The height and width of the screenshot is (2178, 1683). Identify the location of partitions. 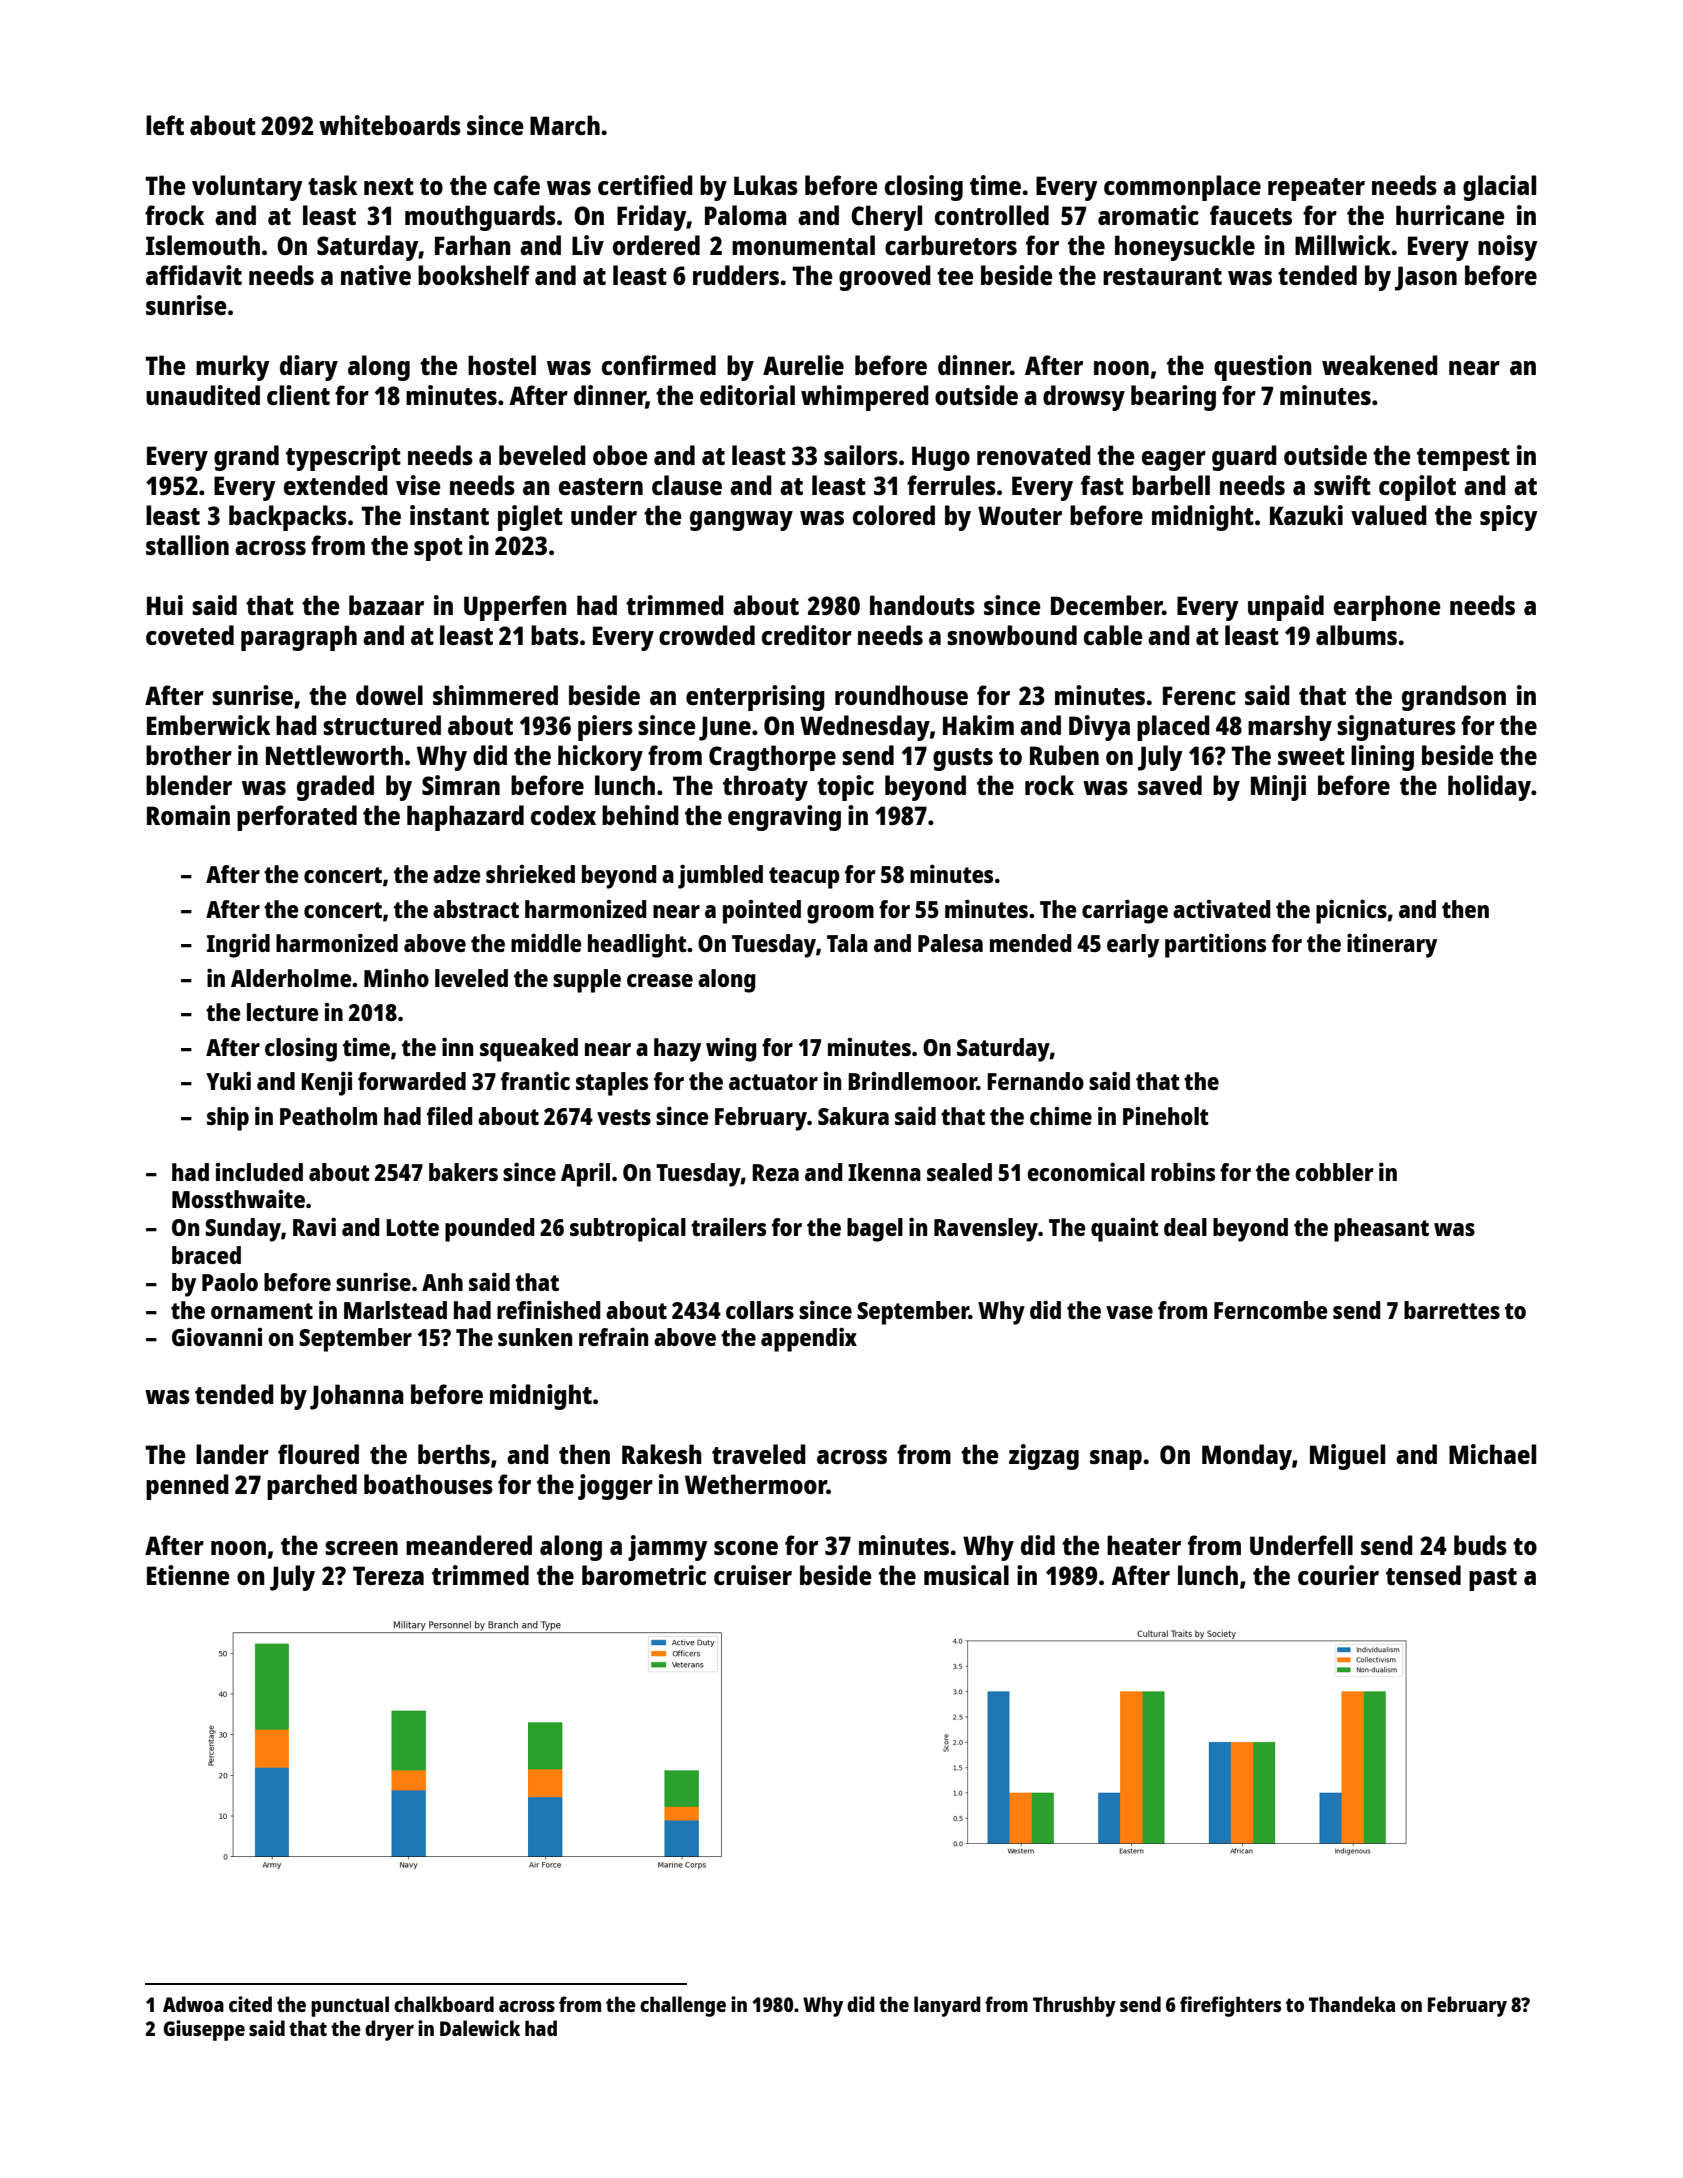
(1215, 945).
